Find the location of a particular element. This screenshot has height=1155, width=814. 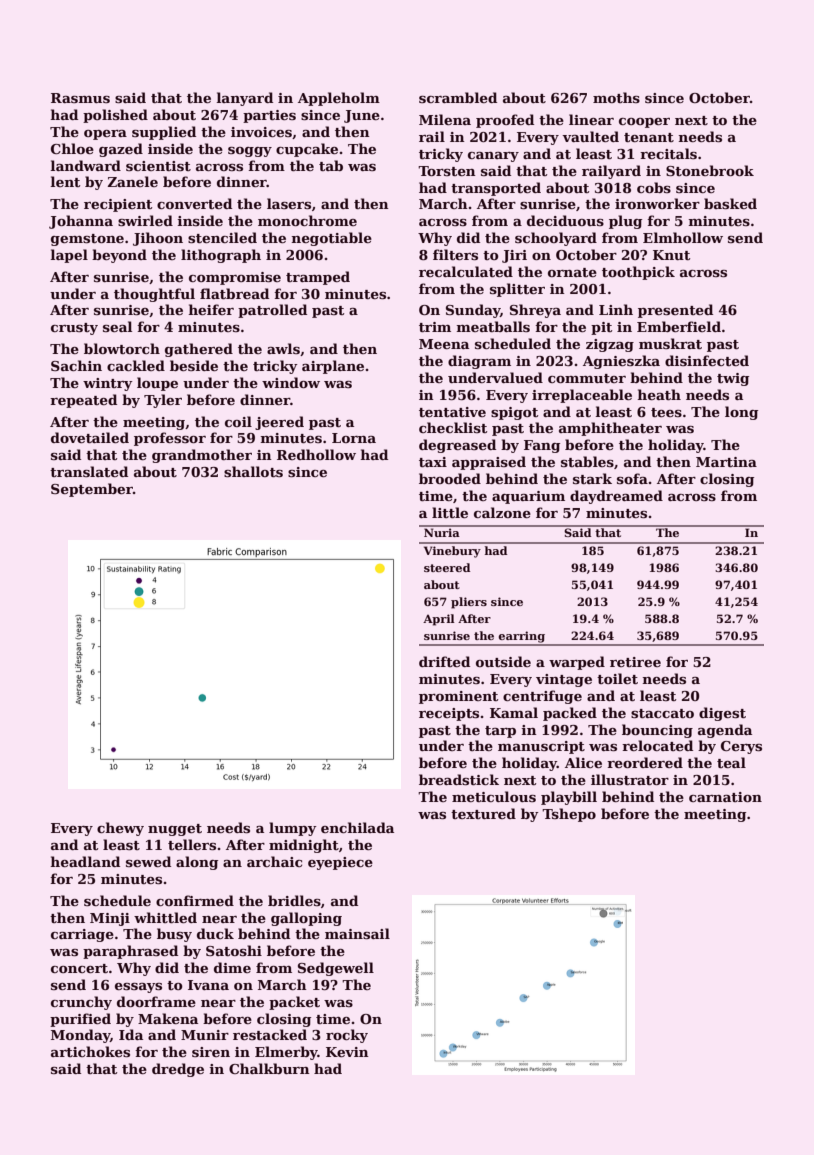

essays is located at coordinates (138, 988).
